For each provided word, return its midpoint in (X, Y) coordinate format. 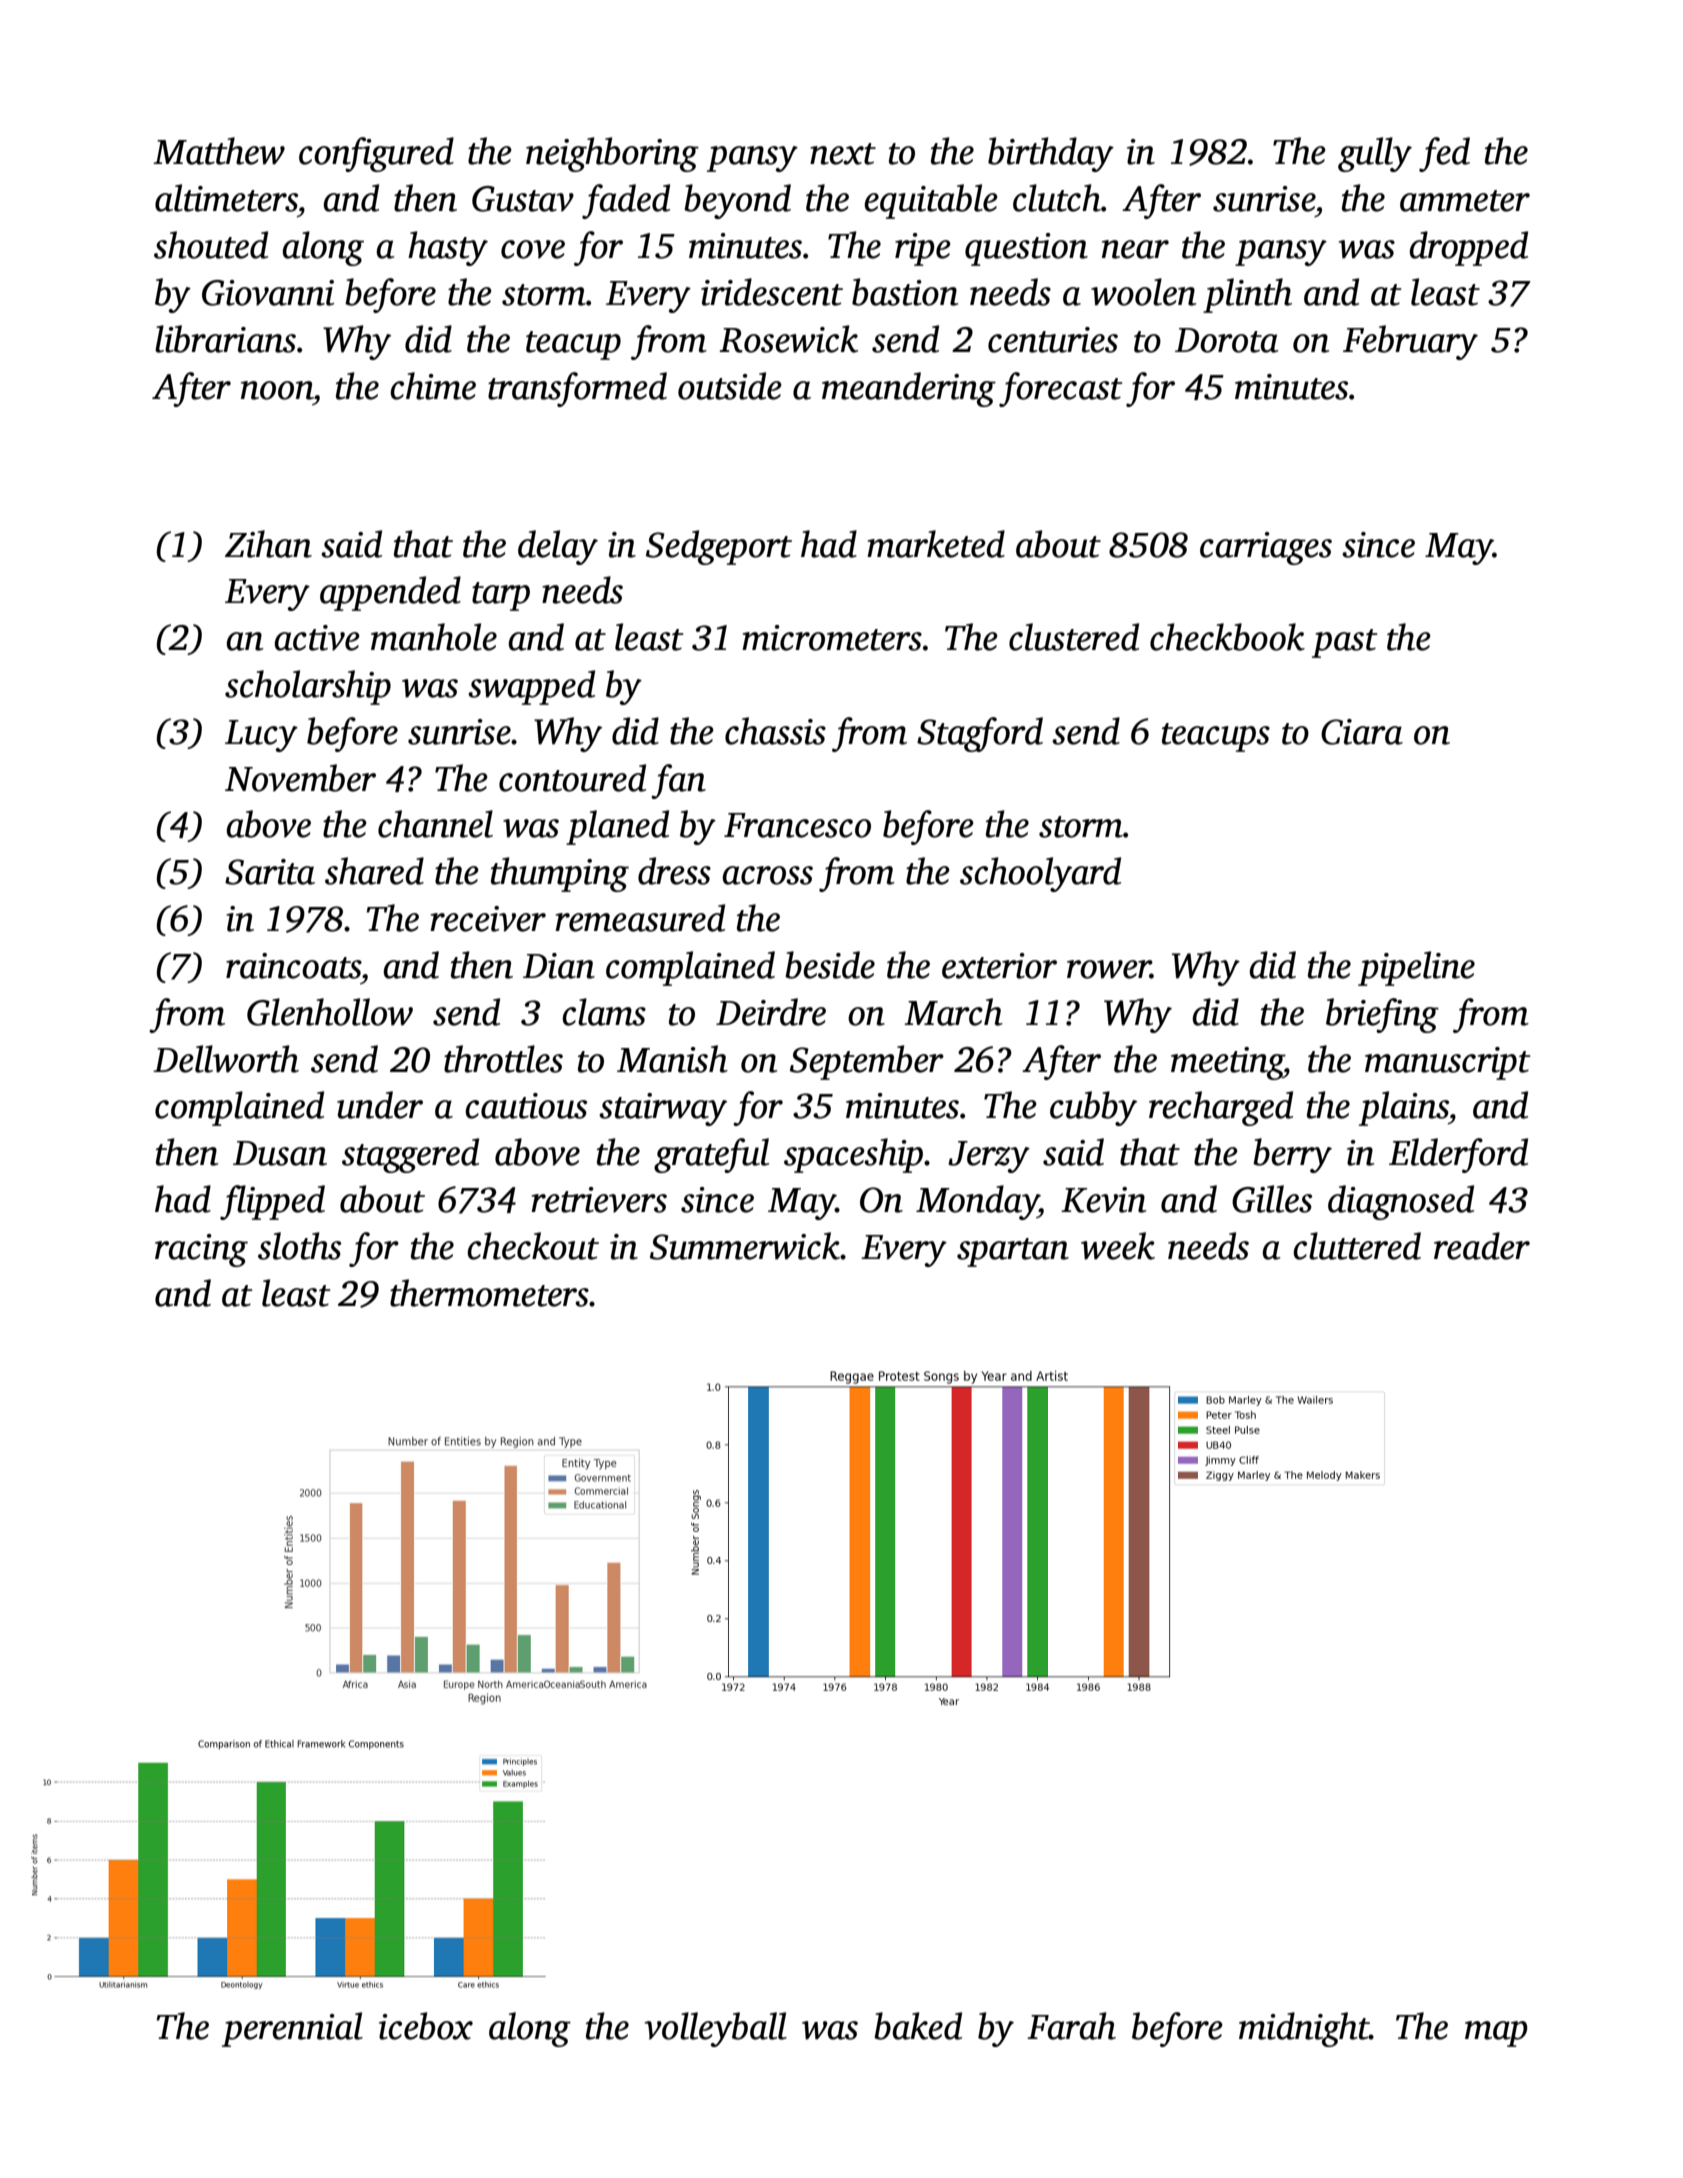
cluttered (1357, 1246)
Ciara (1362, 732)
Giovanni (268, 293)
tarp (501, 596)
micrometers (832, 638)
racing (201, 1250)
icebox (426, 2026)
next (843, 154)
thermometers (489, 1293)
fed (1444, 154)
